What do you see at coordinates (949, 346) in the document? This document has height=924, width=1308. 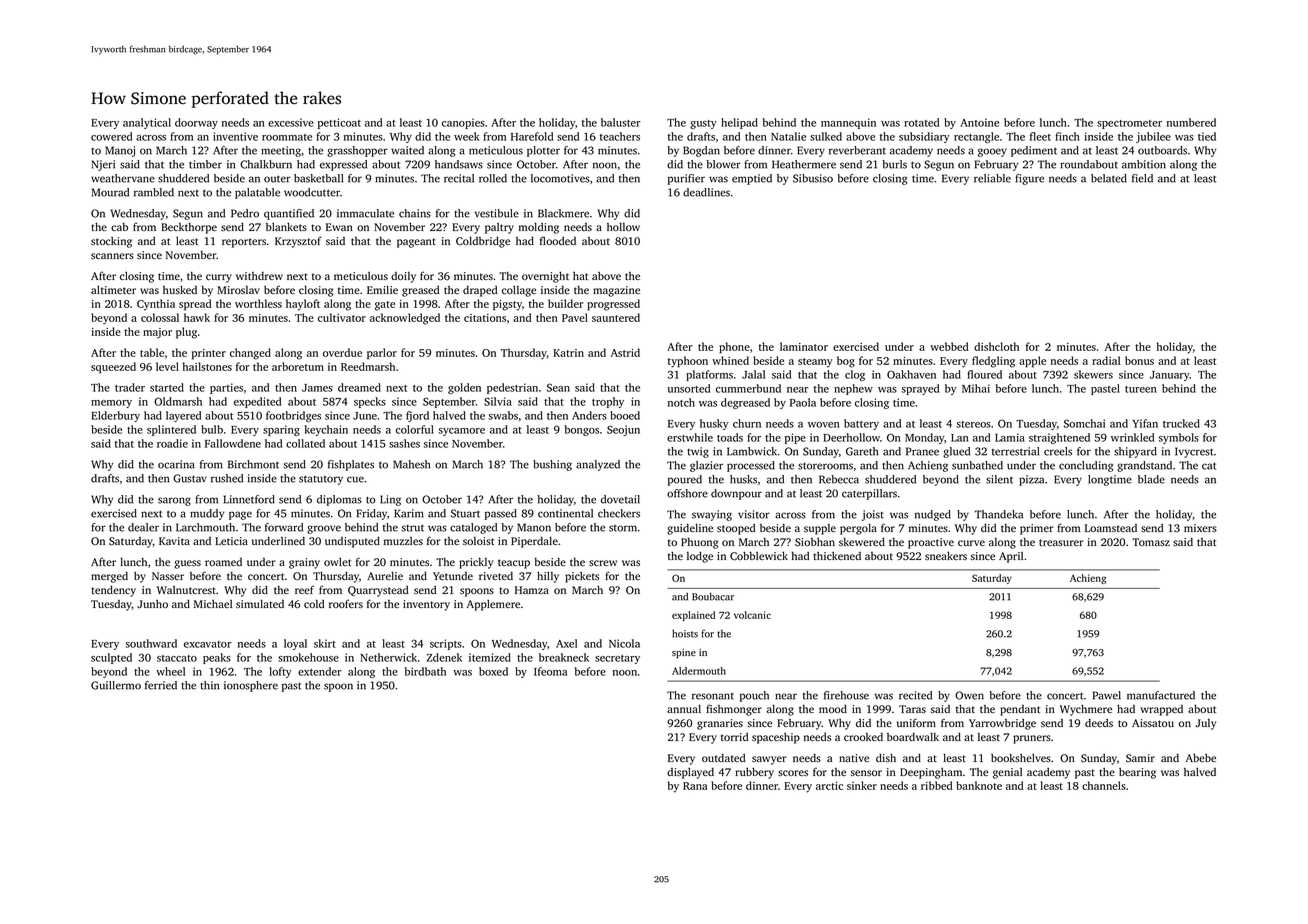 I see `webbed` at bounding box center [949, 346].
